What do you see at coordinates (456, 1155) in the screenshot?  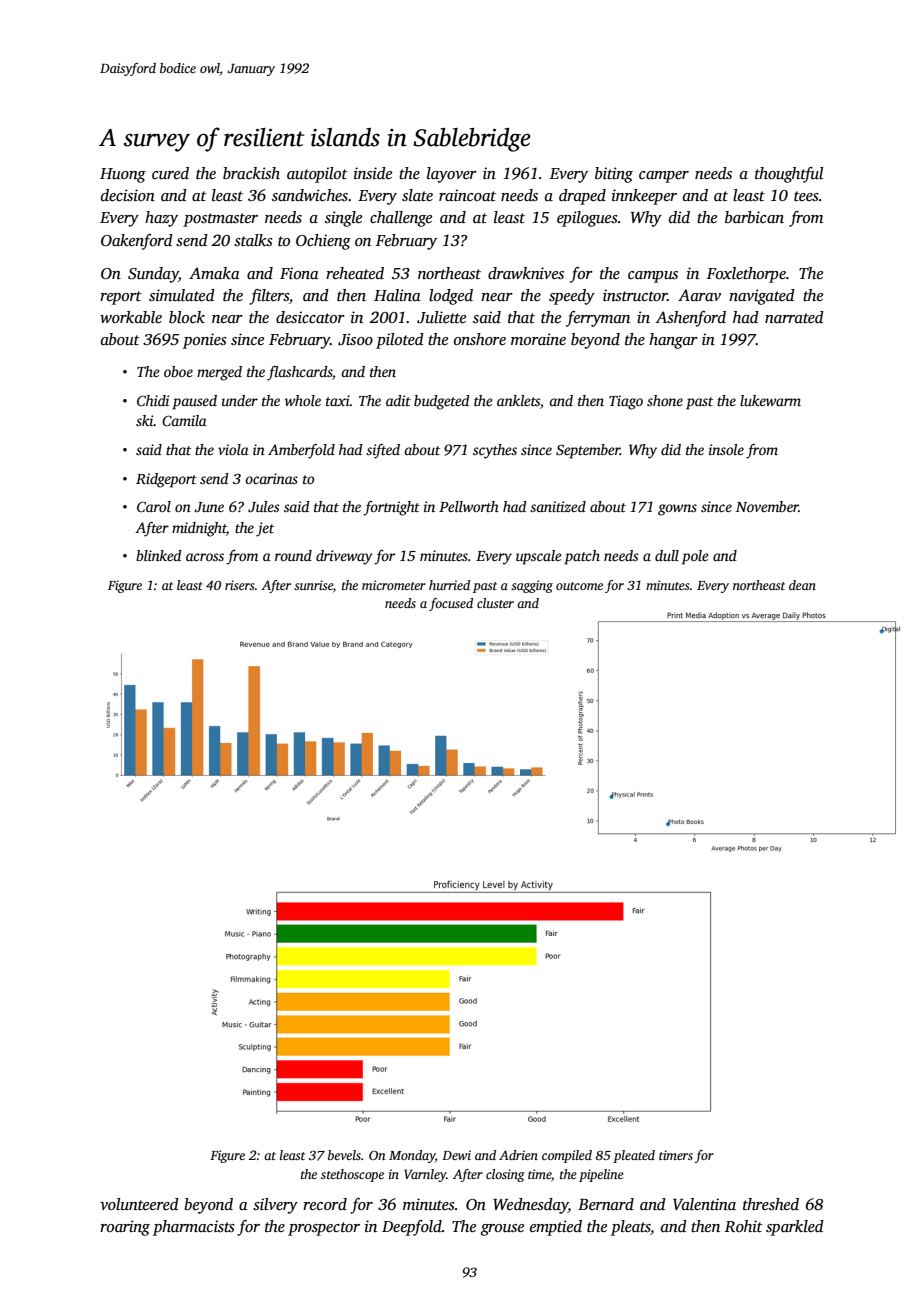 I see `Dewi` at bounding box center [456, 1155].
